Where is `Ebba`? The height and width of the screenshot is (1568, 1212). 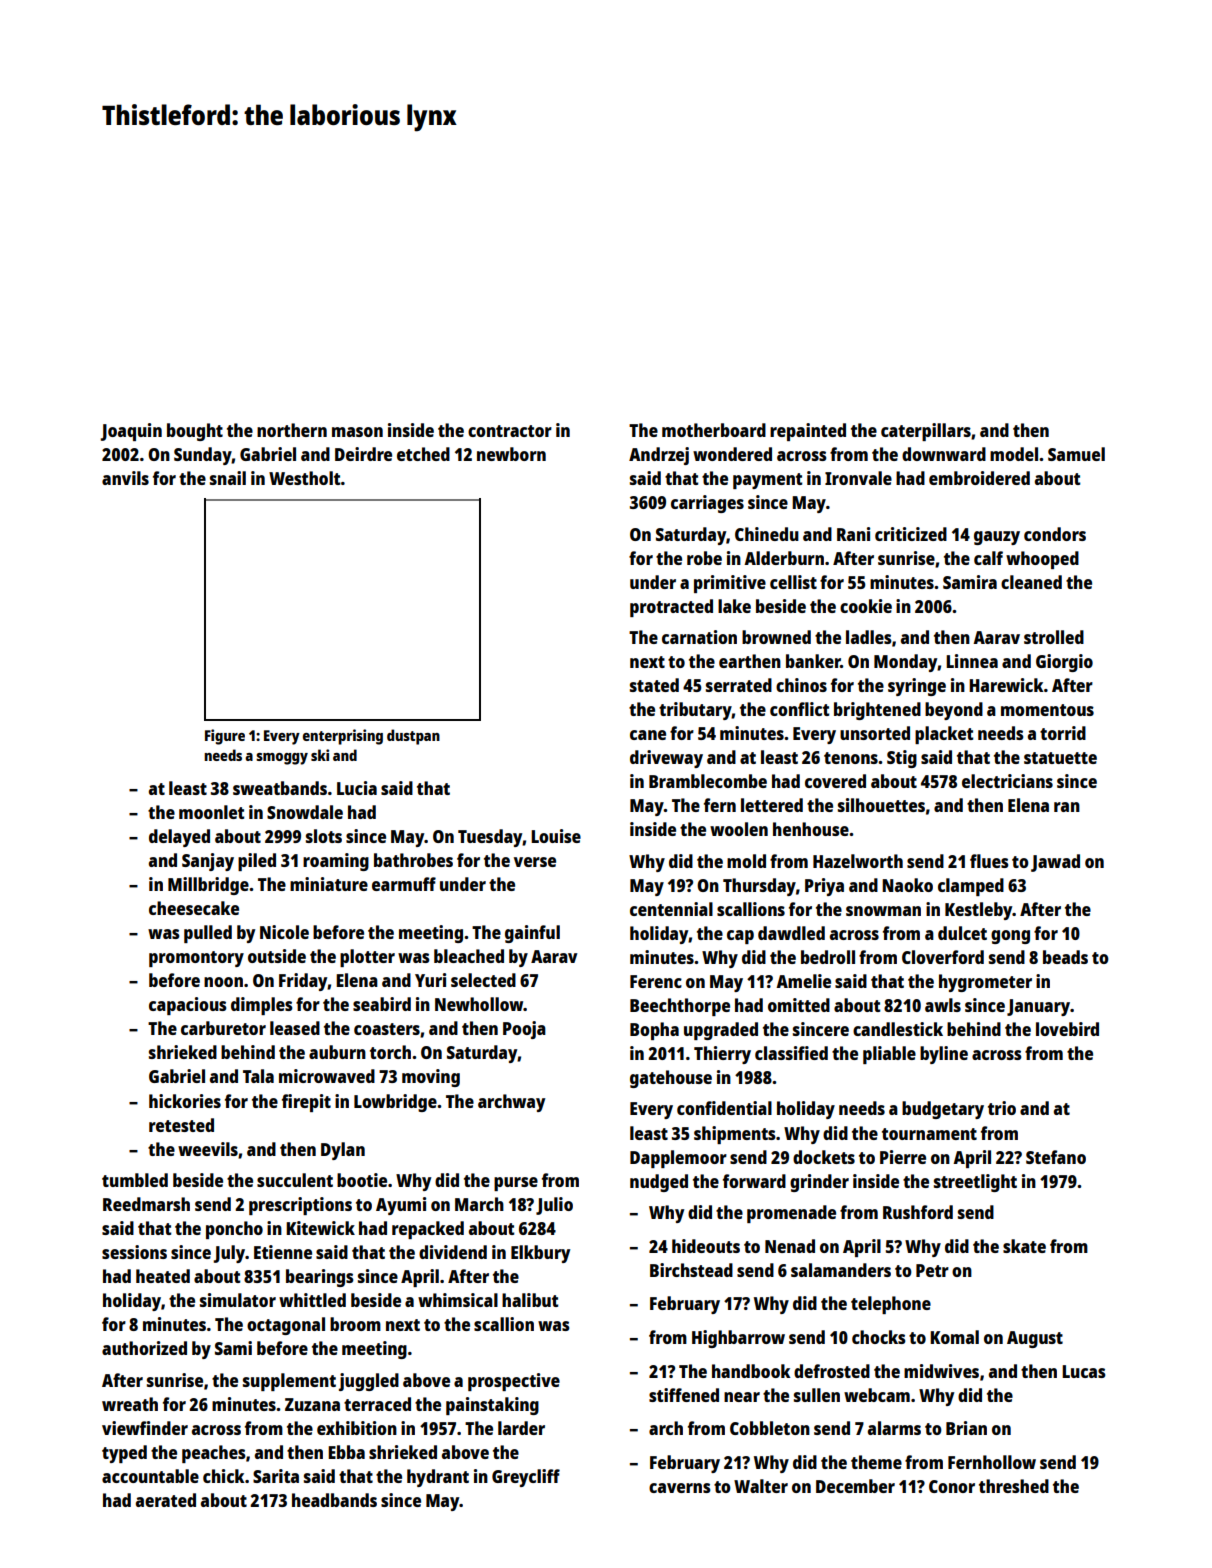
Ebba is located at coordinates (346, 1452).
